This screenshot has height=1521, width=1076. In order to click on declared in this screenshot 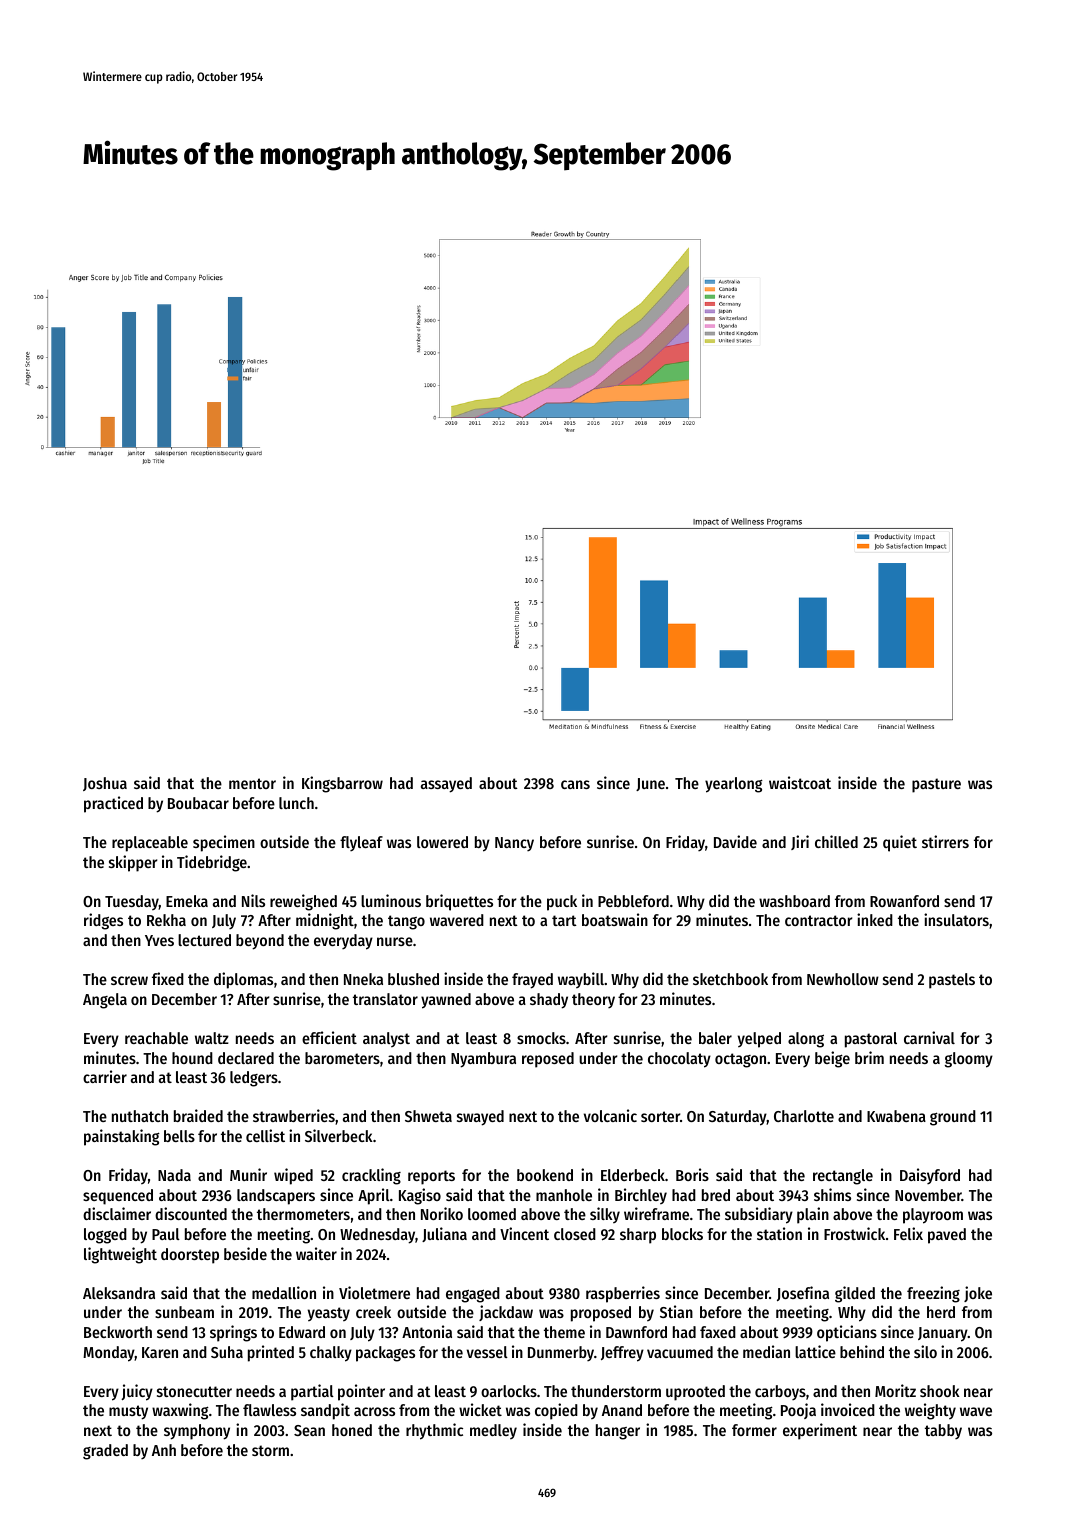, I will do `click(246, 1058)`.
